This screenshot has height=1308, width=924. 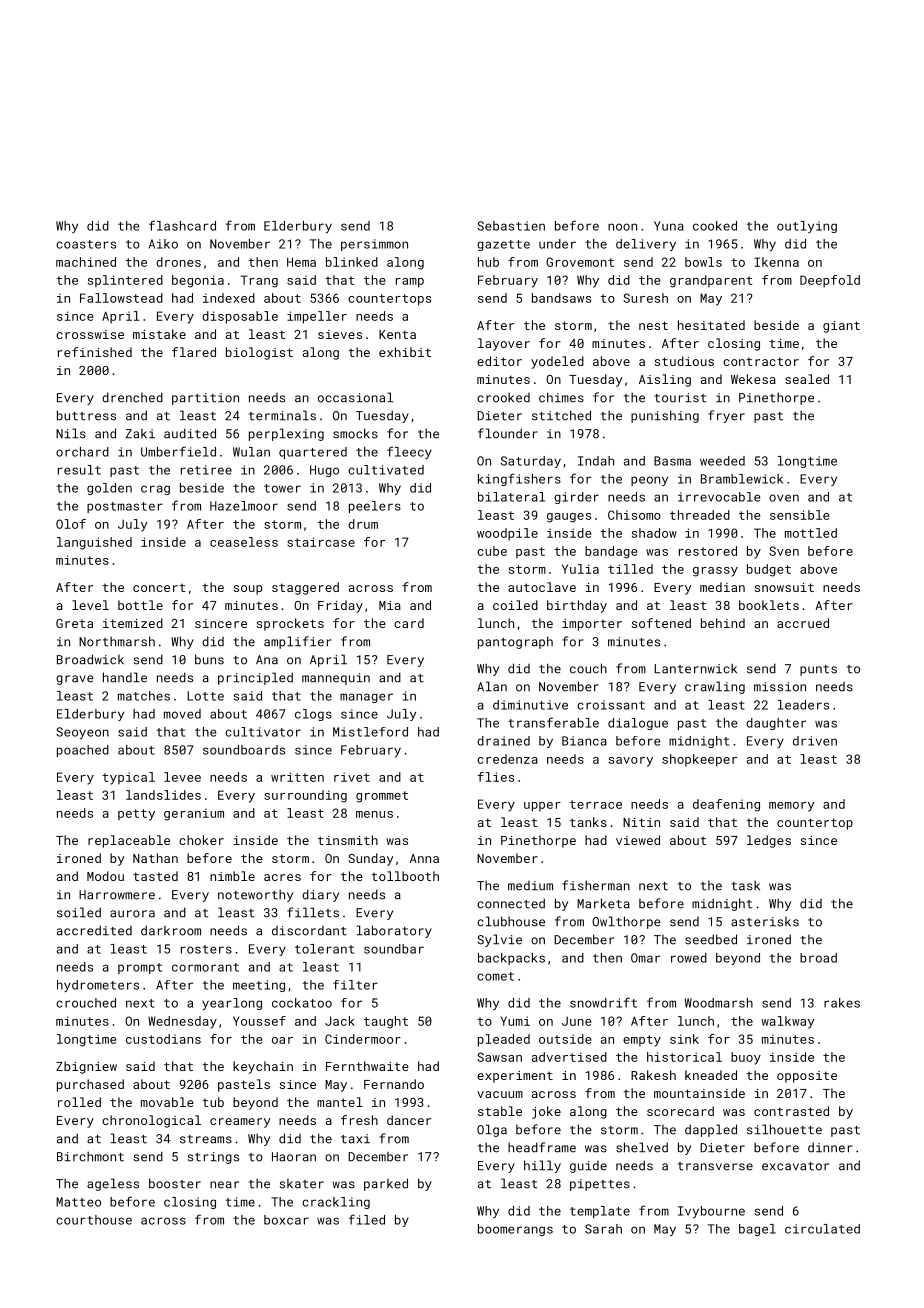 I want to click on soiled, so click(x=79, y=912).
